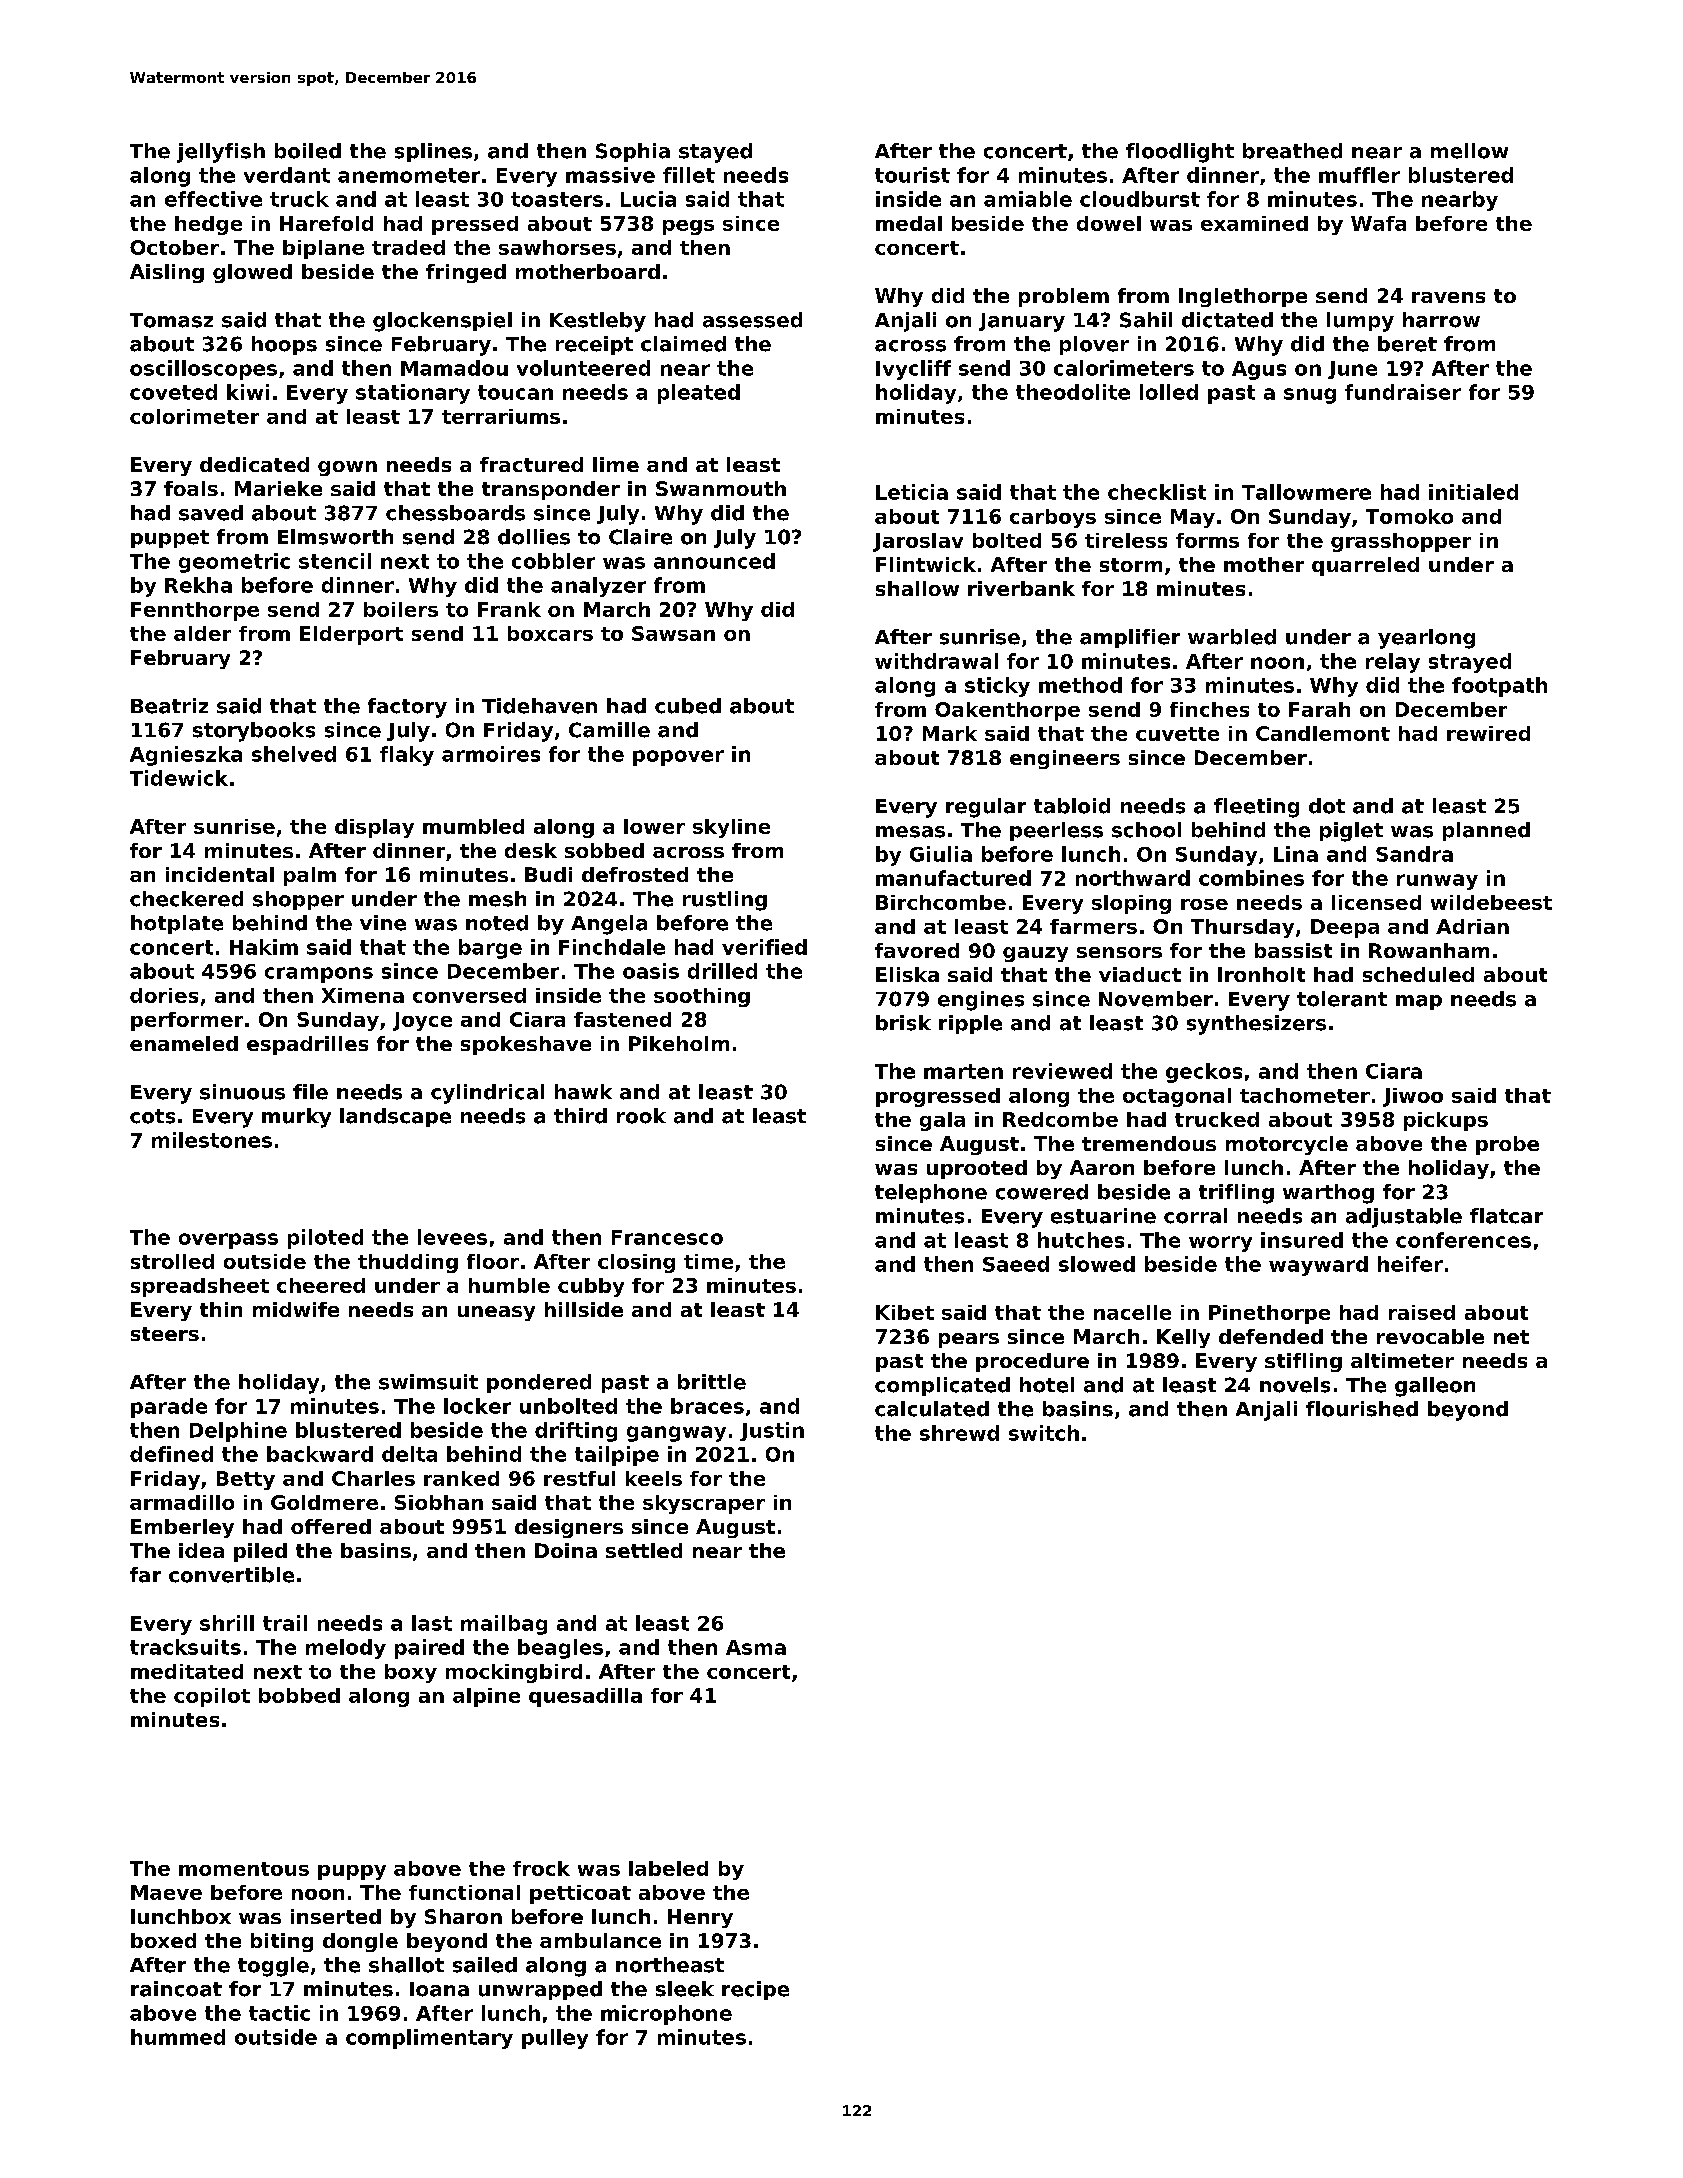 Image resolution: width=1683 pixels, height=2178 pixels. Describe the element at coordinates (715, 153) in the screenshot. I see `stayed` at that location.
